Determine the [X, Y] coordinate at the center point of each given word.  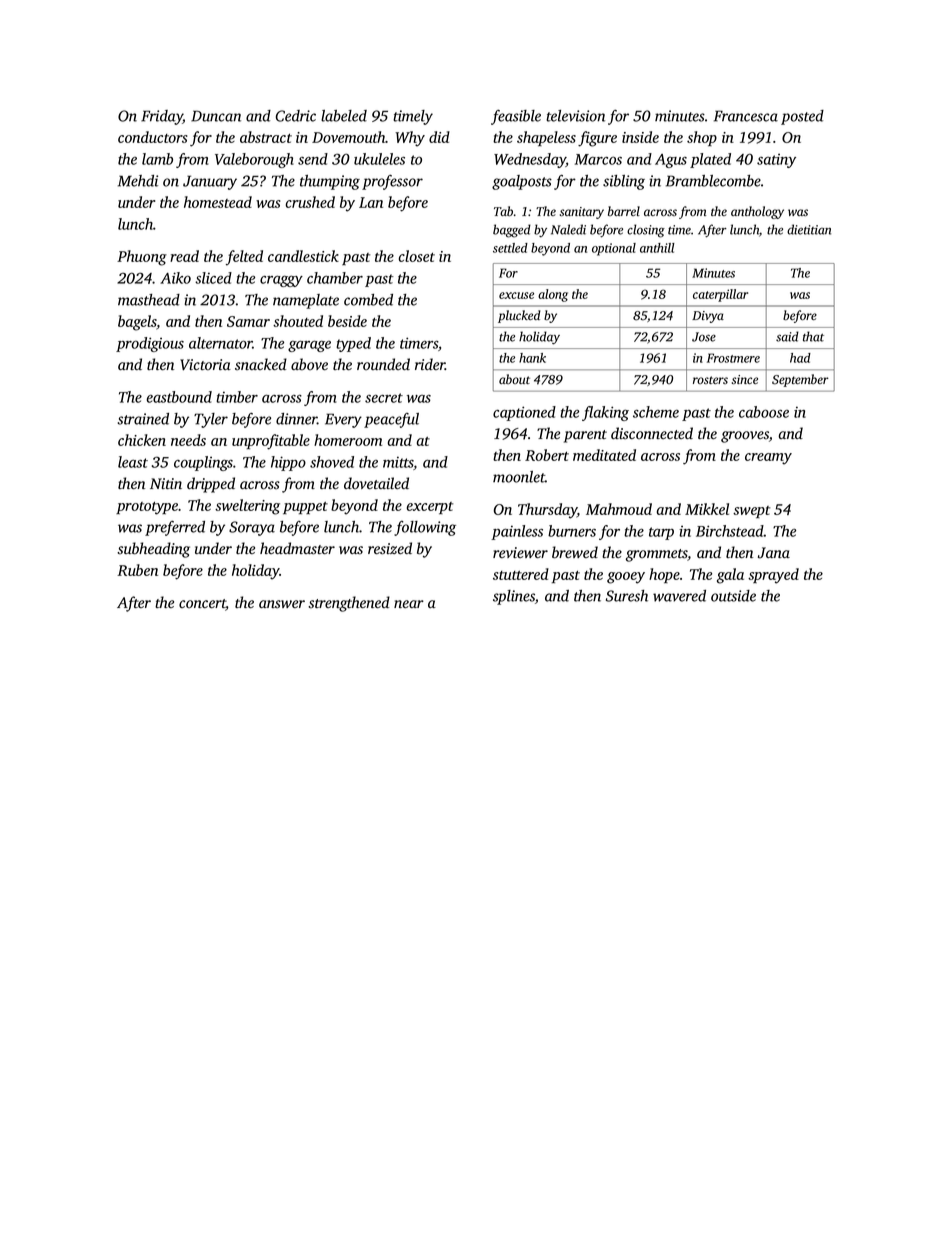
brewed [575, 552]
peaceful [391, 420]
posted [802, 117]
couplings [203, 463]
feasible [516, 117]
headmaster [297, 548]
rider [430, 364]
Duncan [216, 116]
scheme [656, 412]
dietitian [809, 229]
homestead [218, 202]
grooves [745, 437]
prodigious [150, 344]
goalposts [522, 182]
